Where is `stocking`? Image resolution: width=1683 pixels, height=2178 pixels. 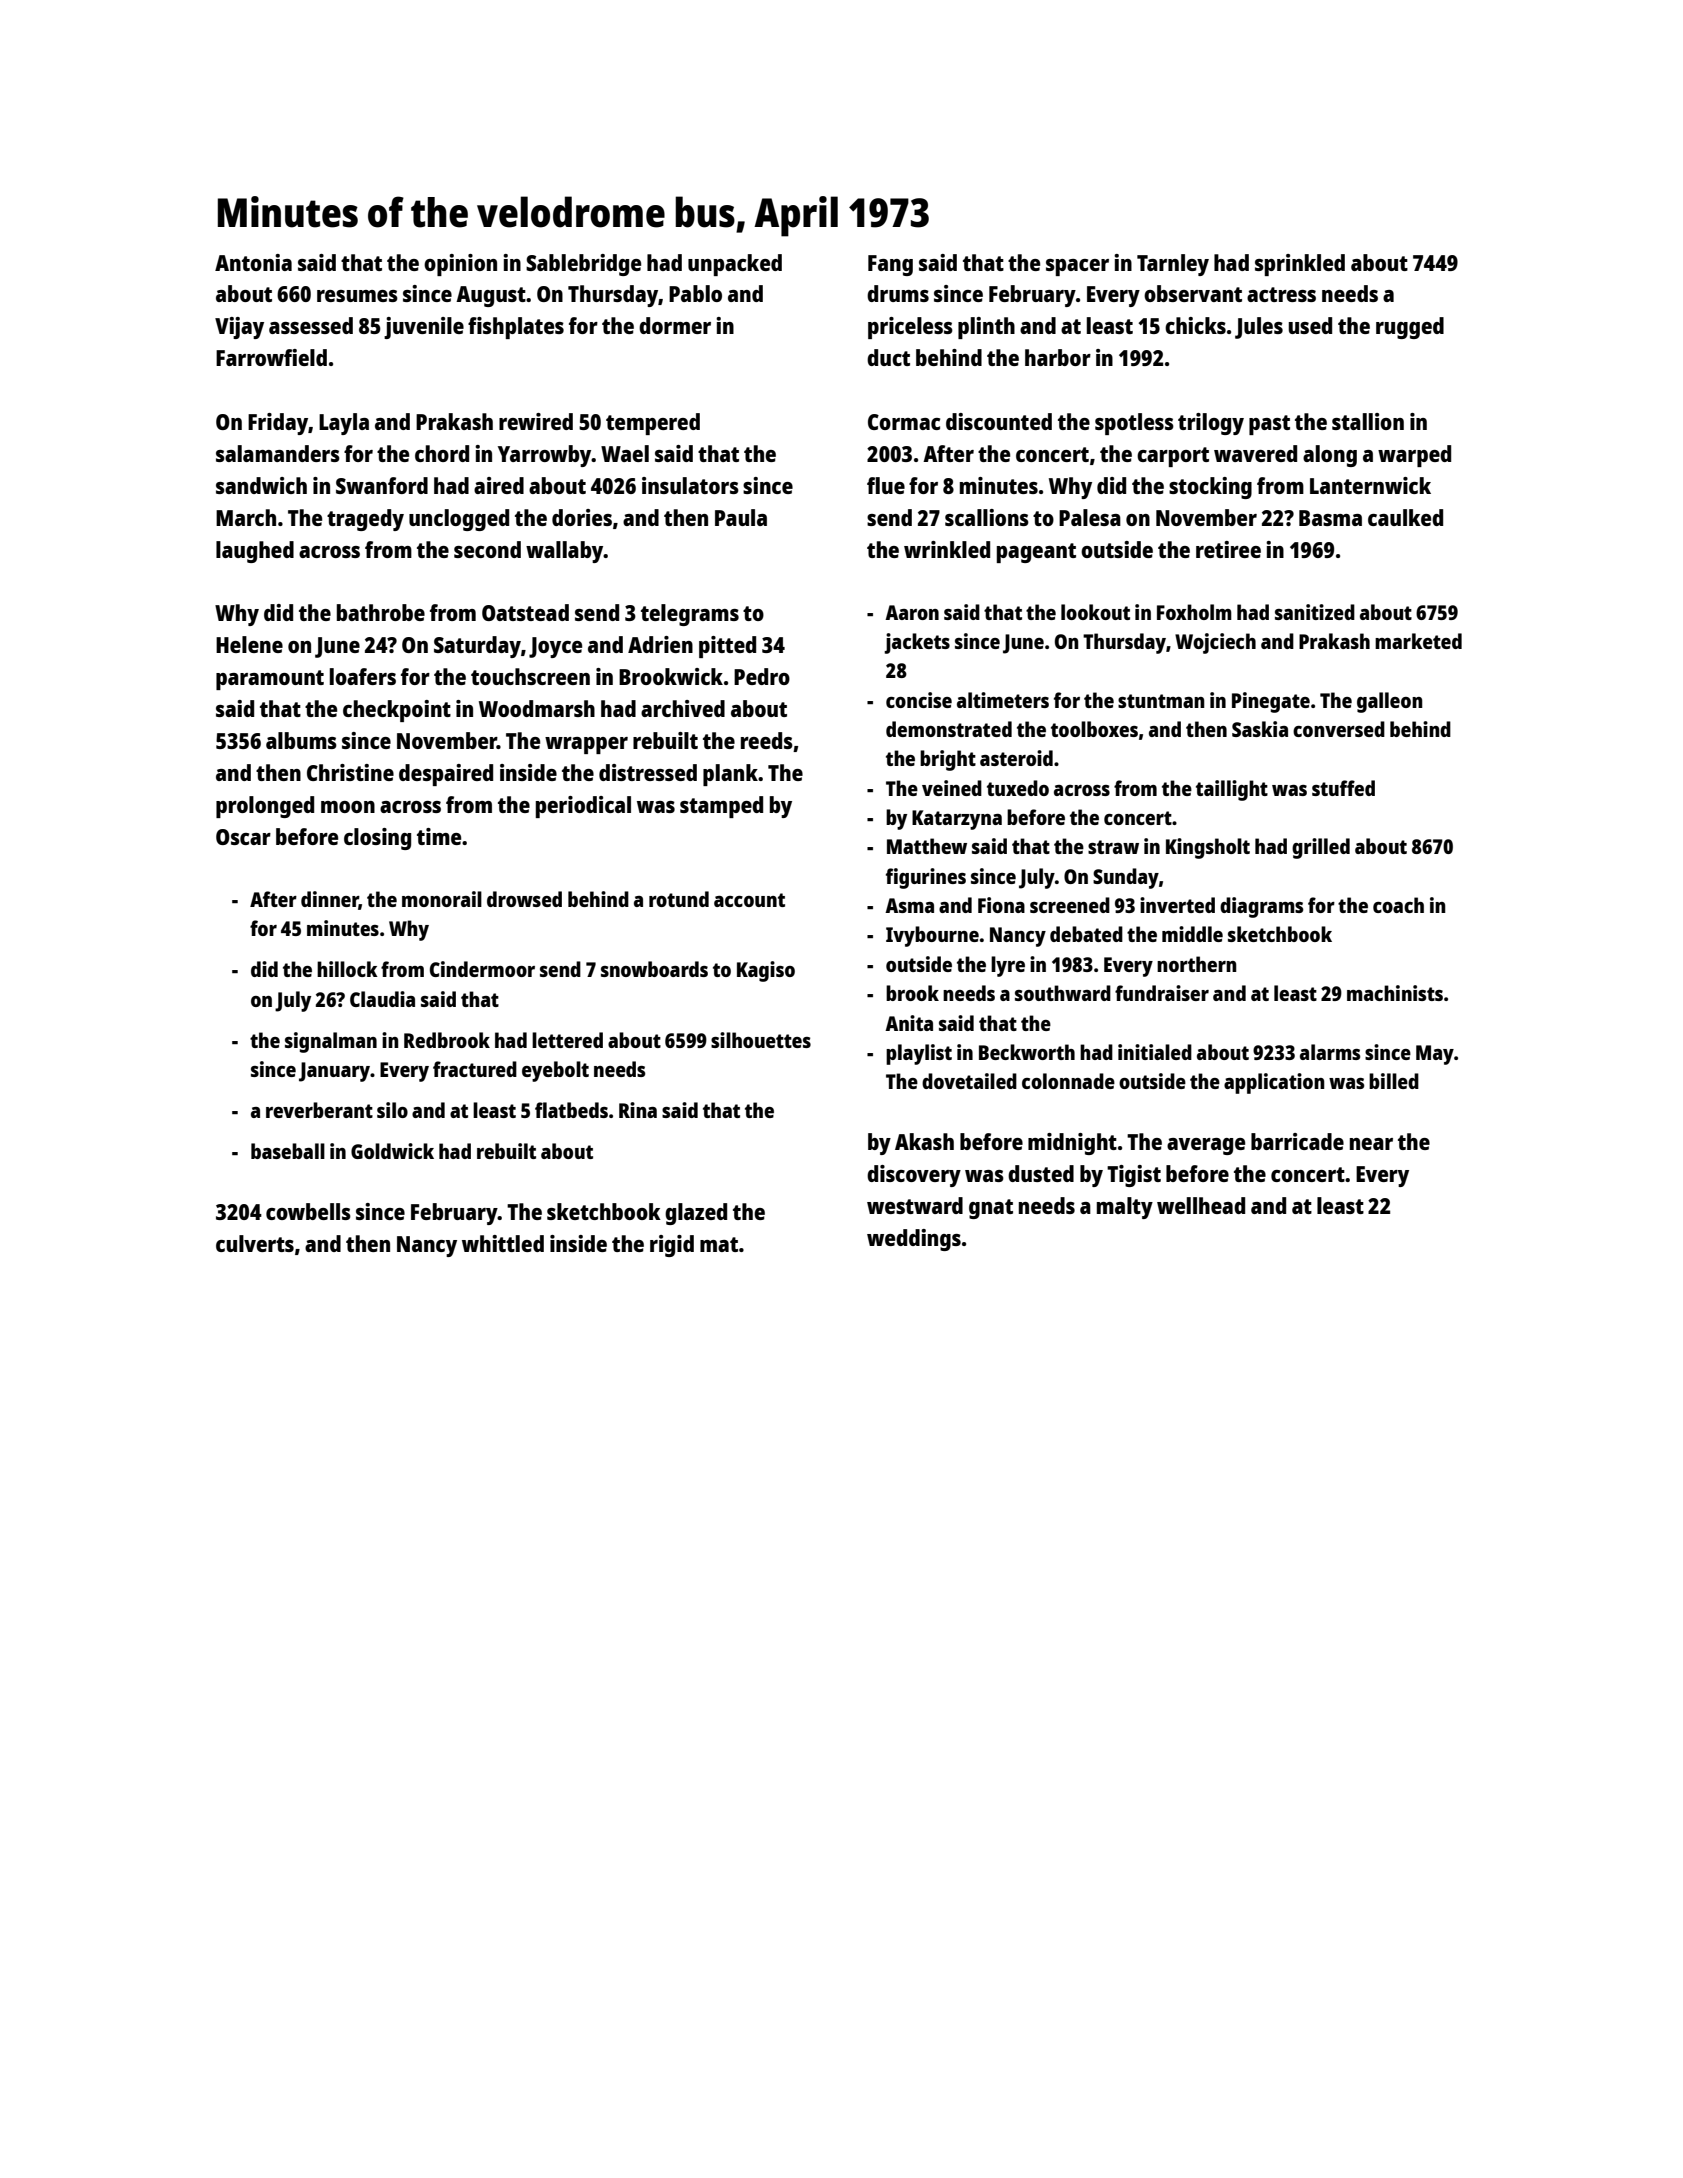
stocking is located at coordinates (1210, 488).
